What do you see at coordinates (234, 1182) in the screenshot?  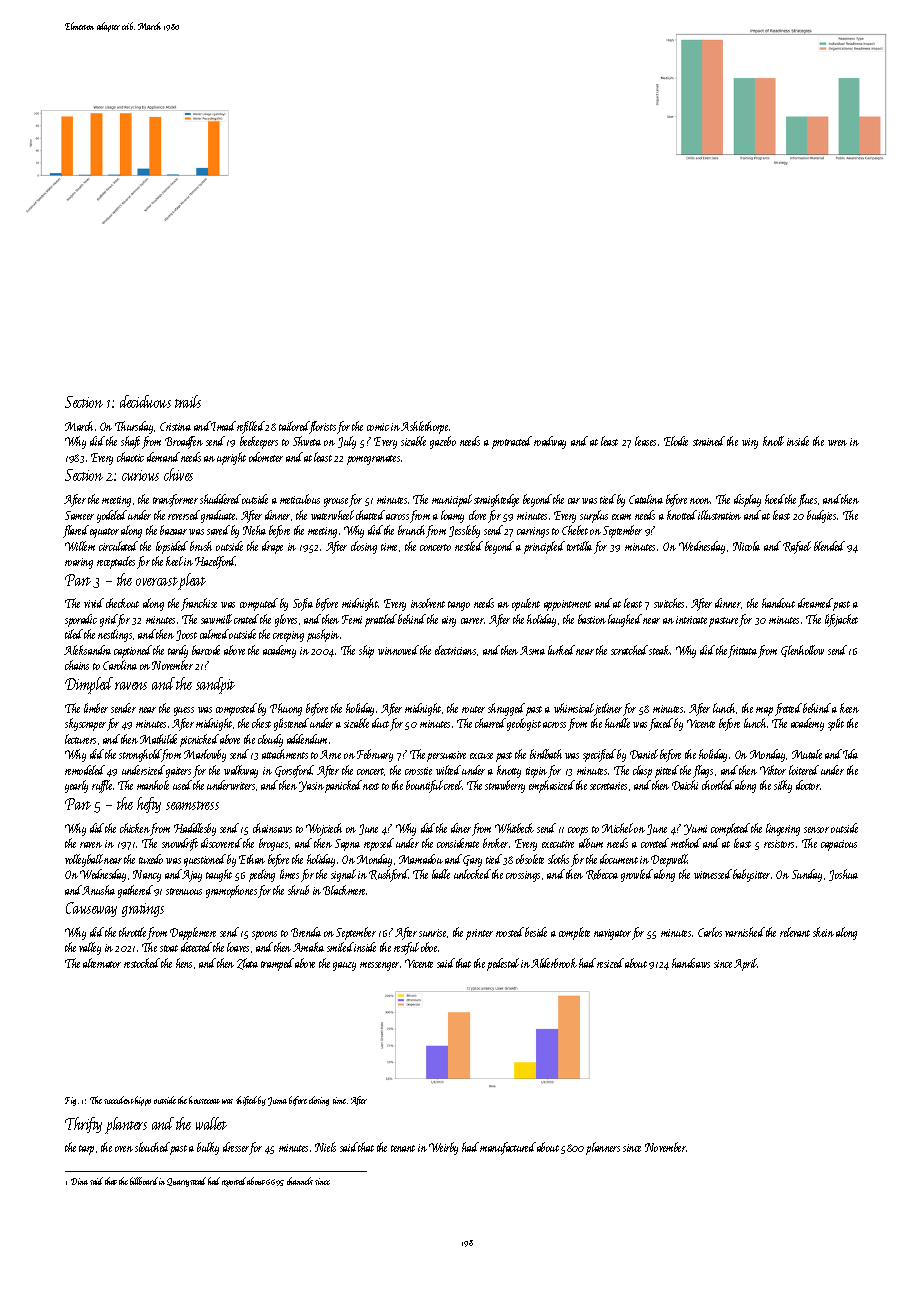 I see `reported` at bounding box center [234, 1182].
